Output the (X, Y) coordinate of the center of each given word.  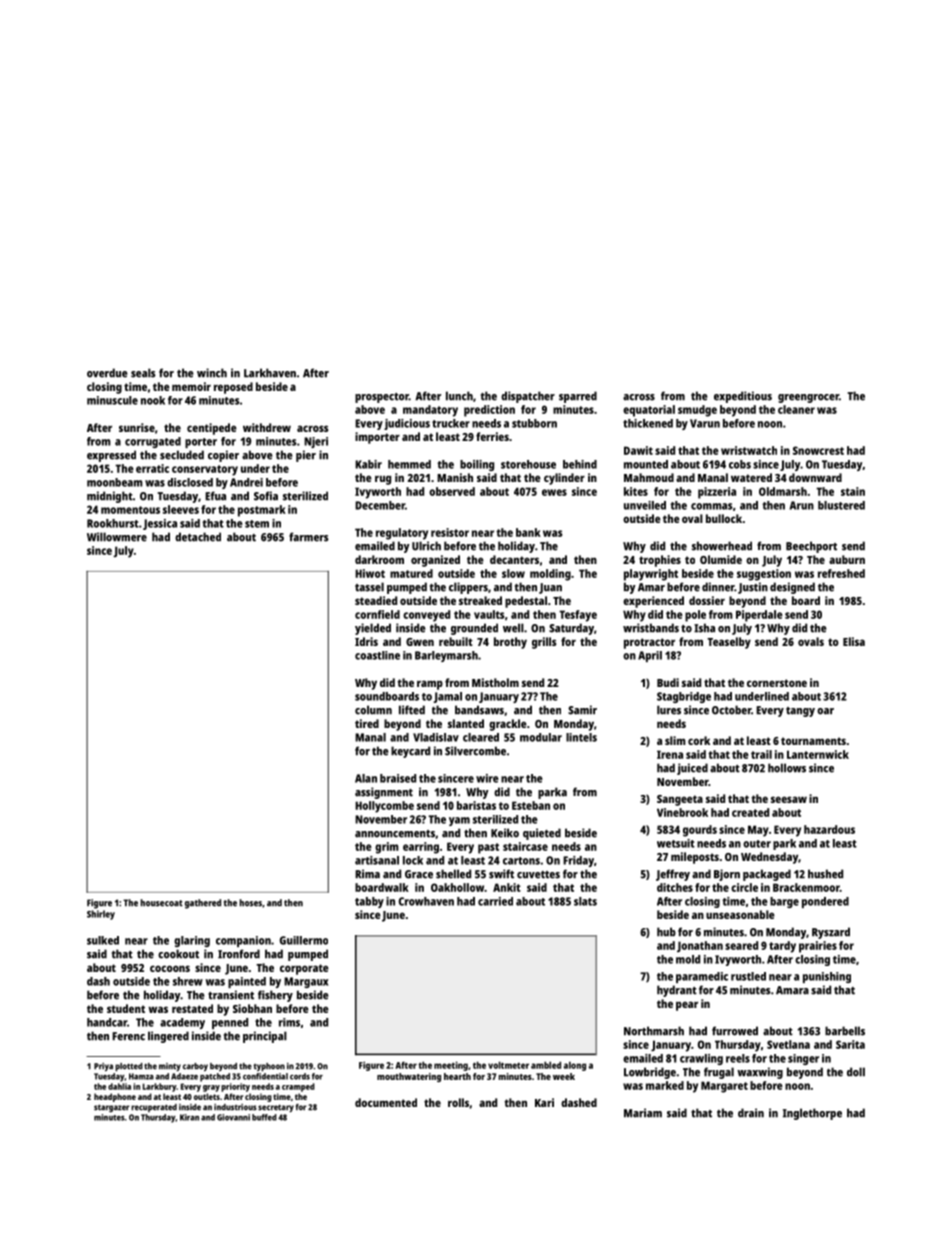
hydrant (677, 991)
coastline (377, 655)
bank (528, 532)
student (126, 1008)
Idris (366, 641)
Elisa (854, 641)
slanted (466, 723)
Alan (366, 778)
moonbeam (115, 482)
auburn (847, 559)
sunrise (137, 427)
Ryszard (831, 933)
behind (580, 464)
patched (215, 1077)
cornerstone (777, 683)
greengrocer (808, 398)
